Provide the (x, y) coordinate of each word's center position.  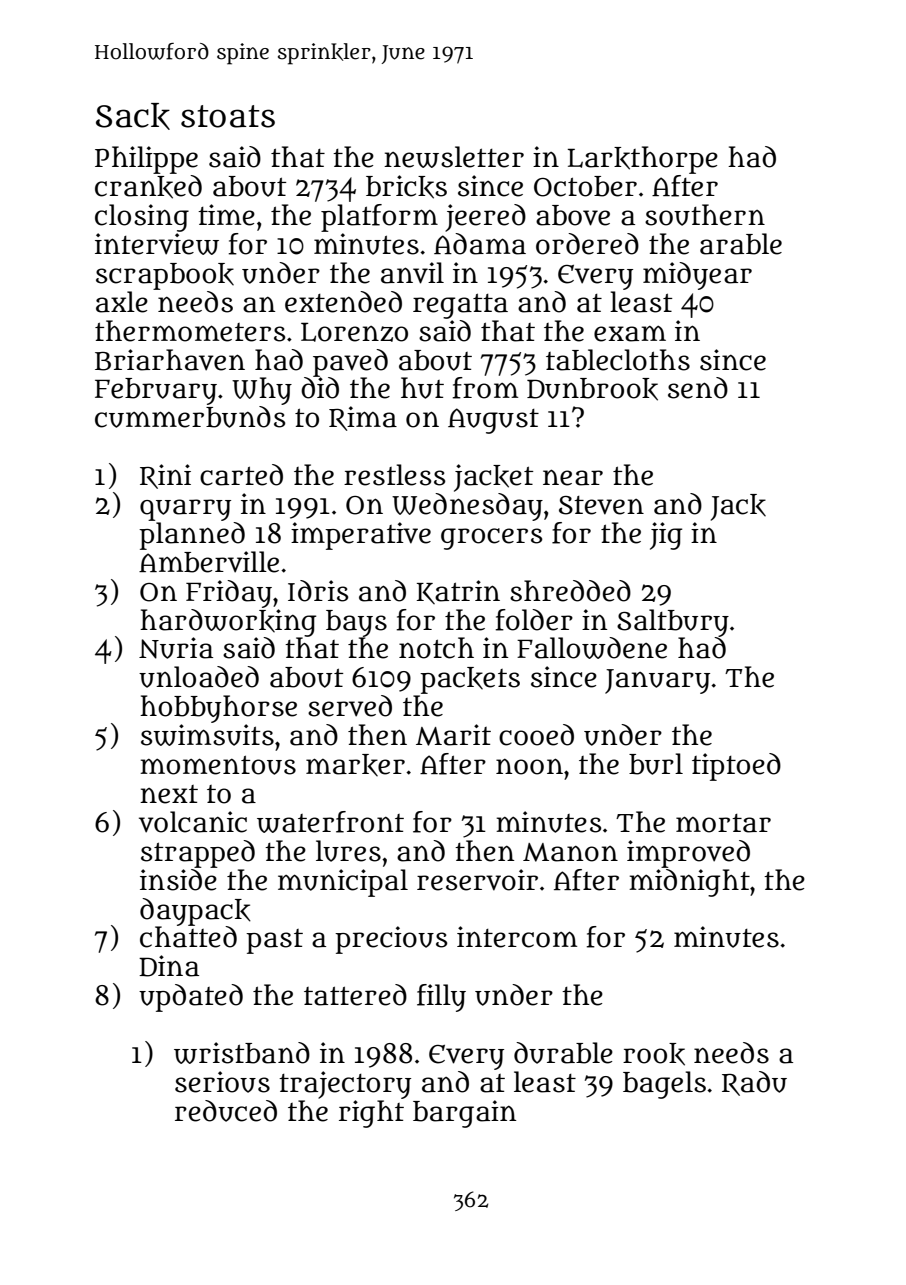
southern (705, 215)
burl (656, 764)
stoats (228, 116)
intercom (517, 937)
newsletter (454, 157)
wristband (242, 1053)
